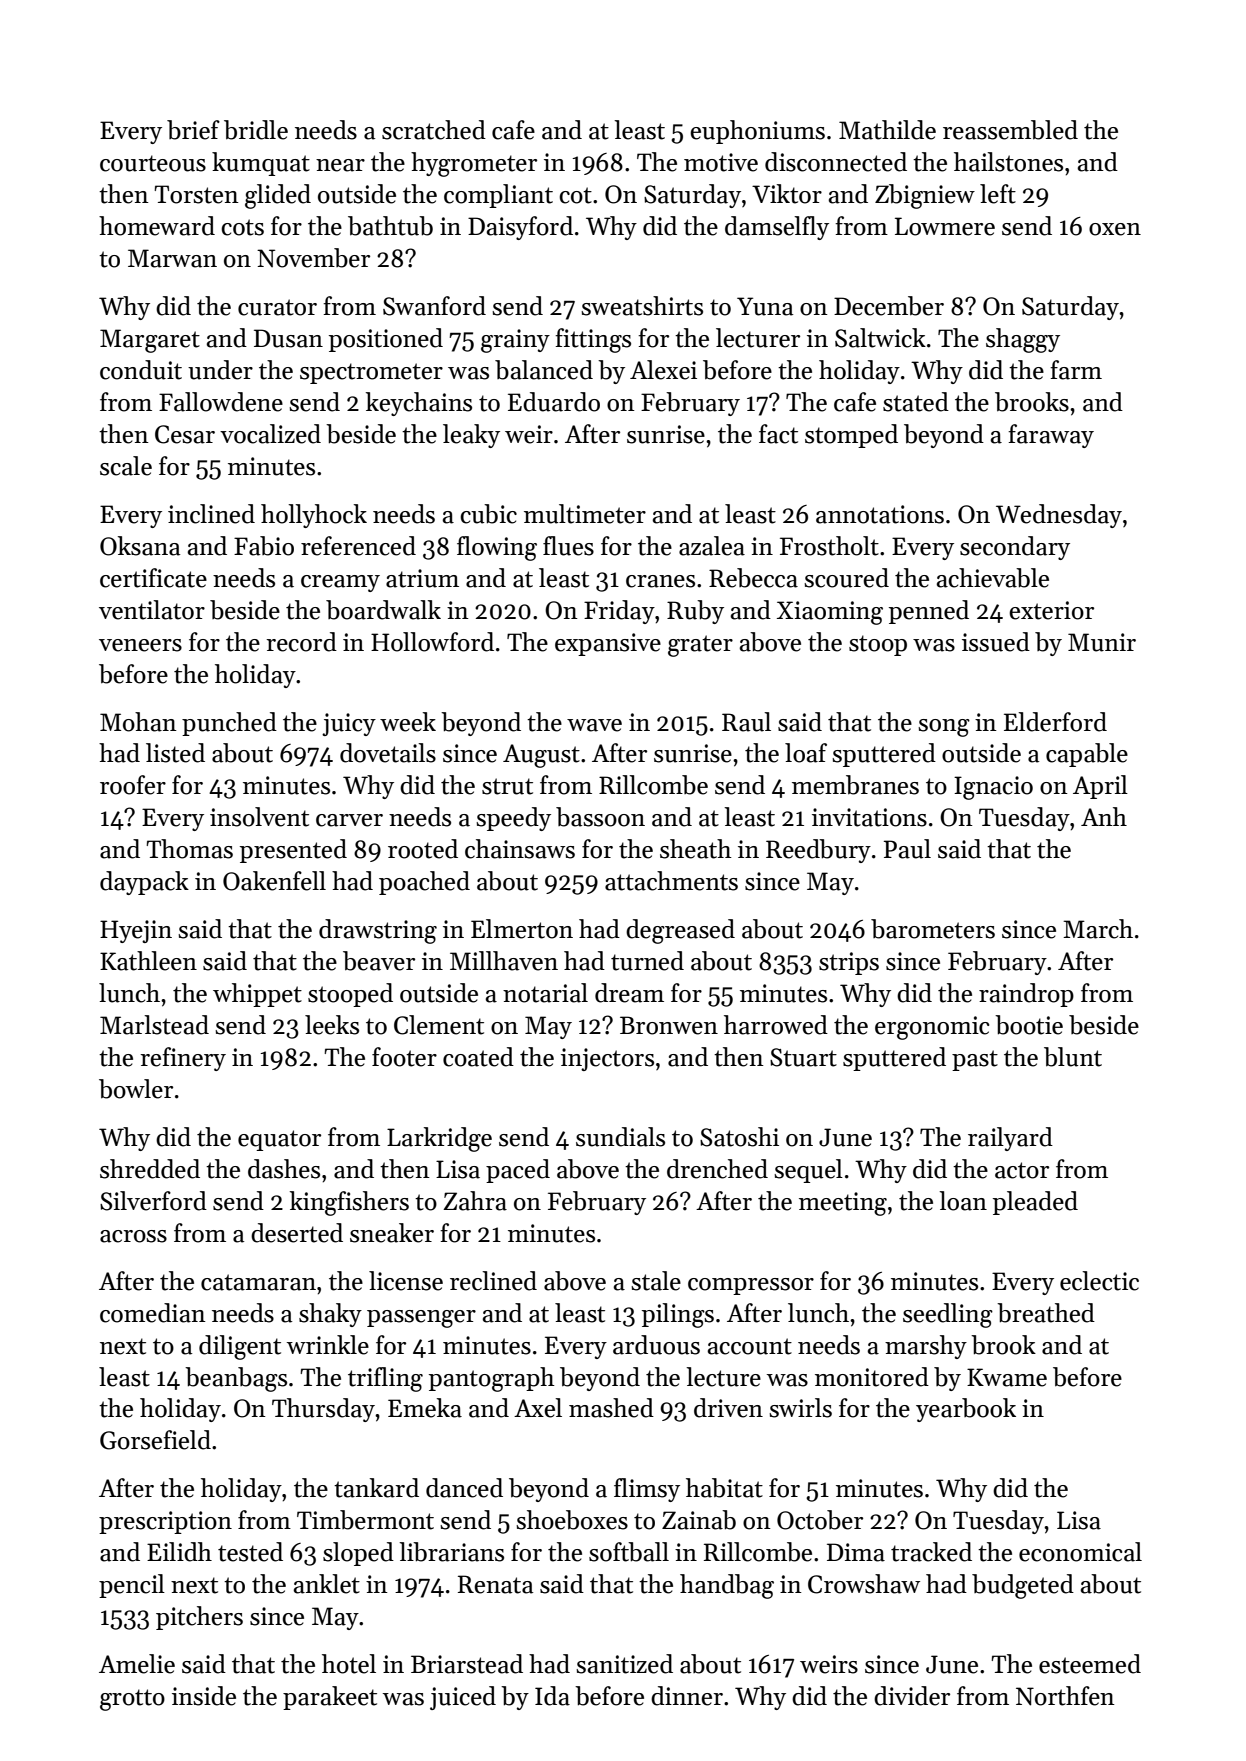 Image resolution: width=1246 pixels, height=1761 pixels. Describe the element at coordinates (193, 130) in the document. I see `brief` at that location.
